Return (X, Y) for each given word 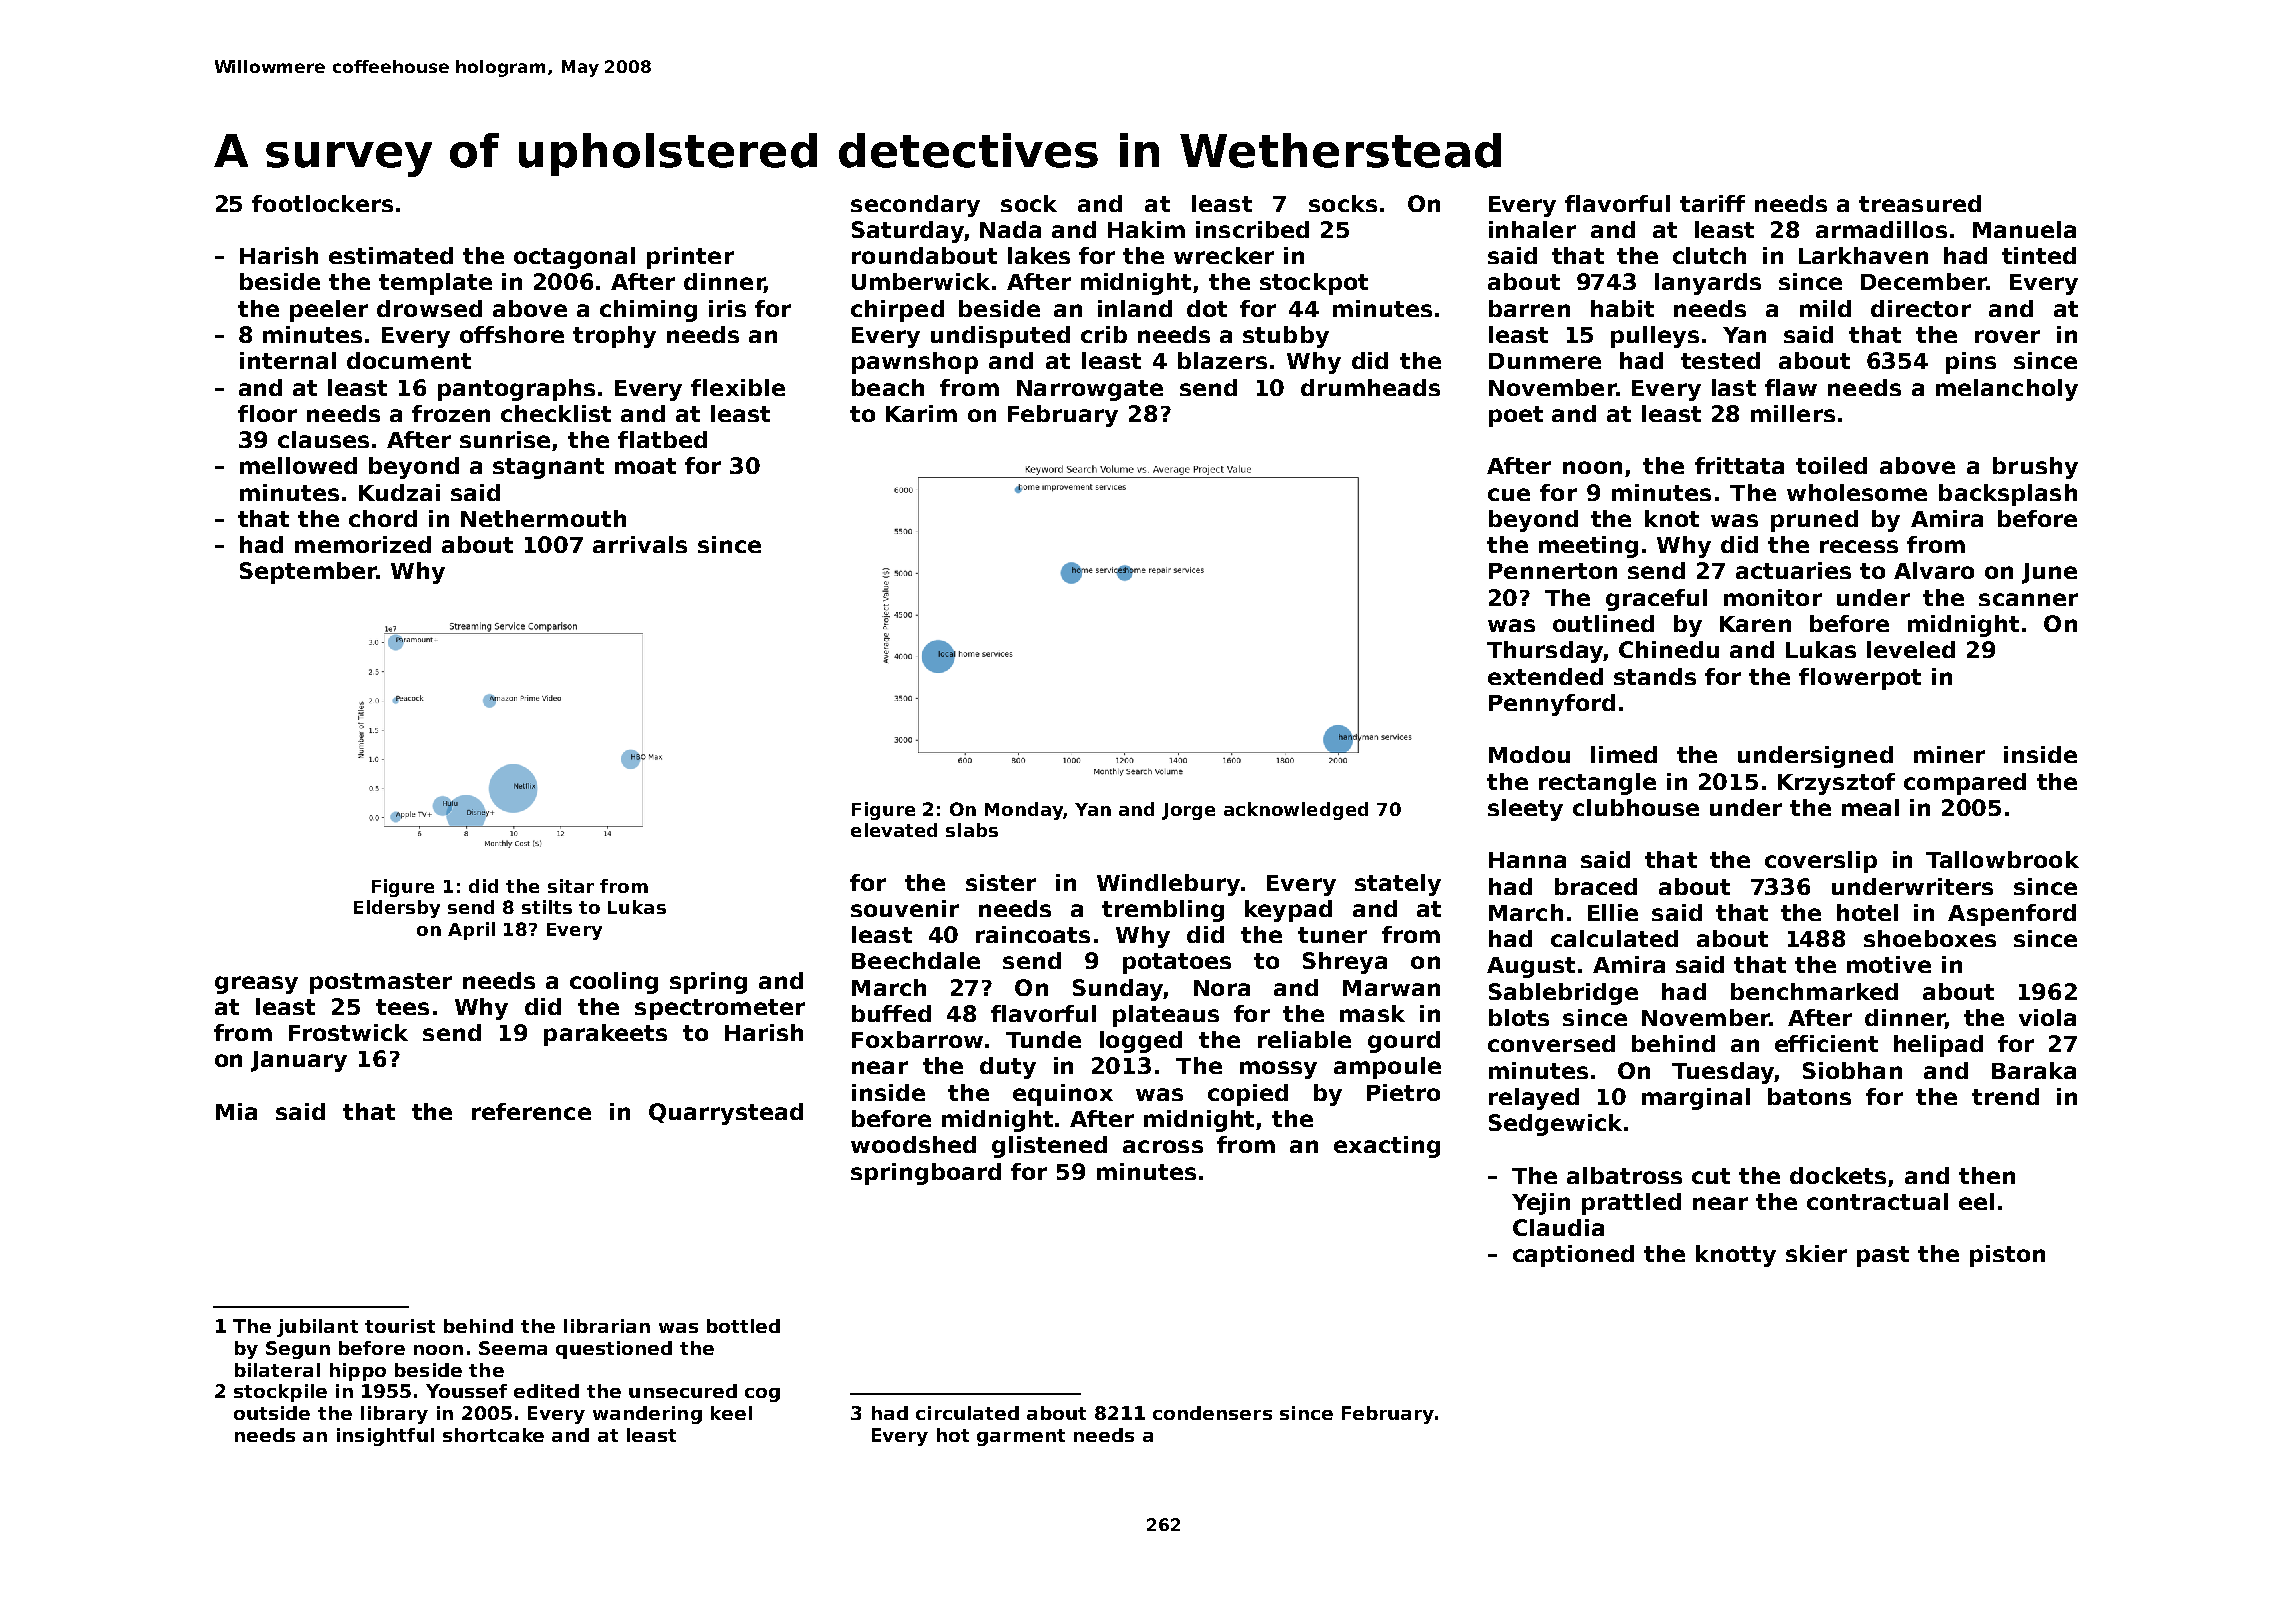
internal (288, 360)
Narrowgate (1090, 390)
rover (2007, 336)
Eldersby (397, 909)
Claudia (1558, 1227)
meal (1870, 807)
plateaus (1166, 1016)
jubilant (317, 1328)
